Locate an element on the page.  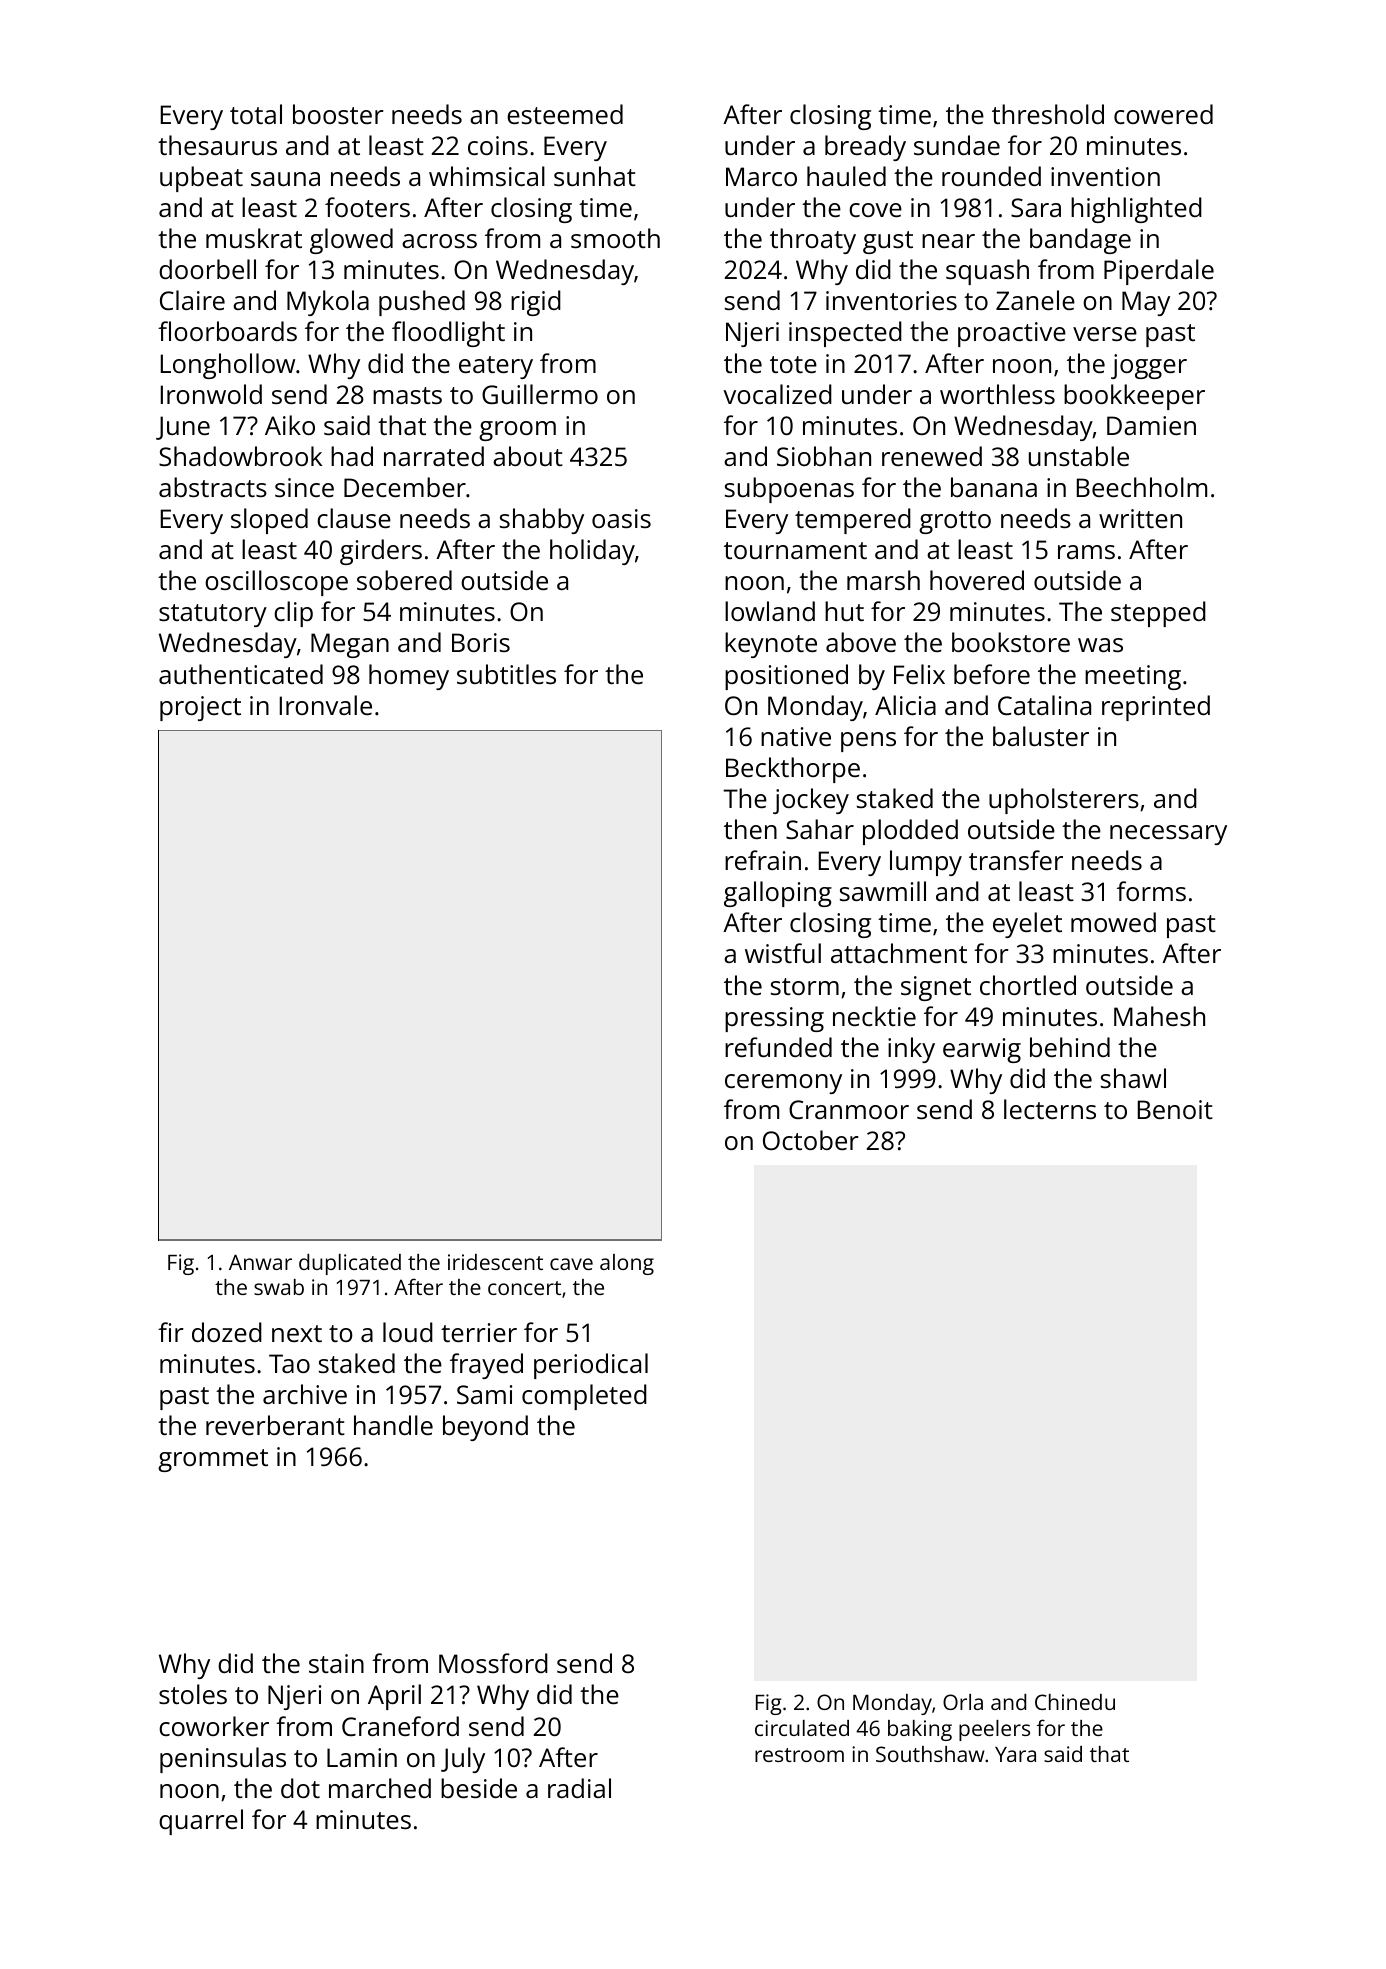
October is located at coordinates (811, 1140).
